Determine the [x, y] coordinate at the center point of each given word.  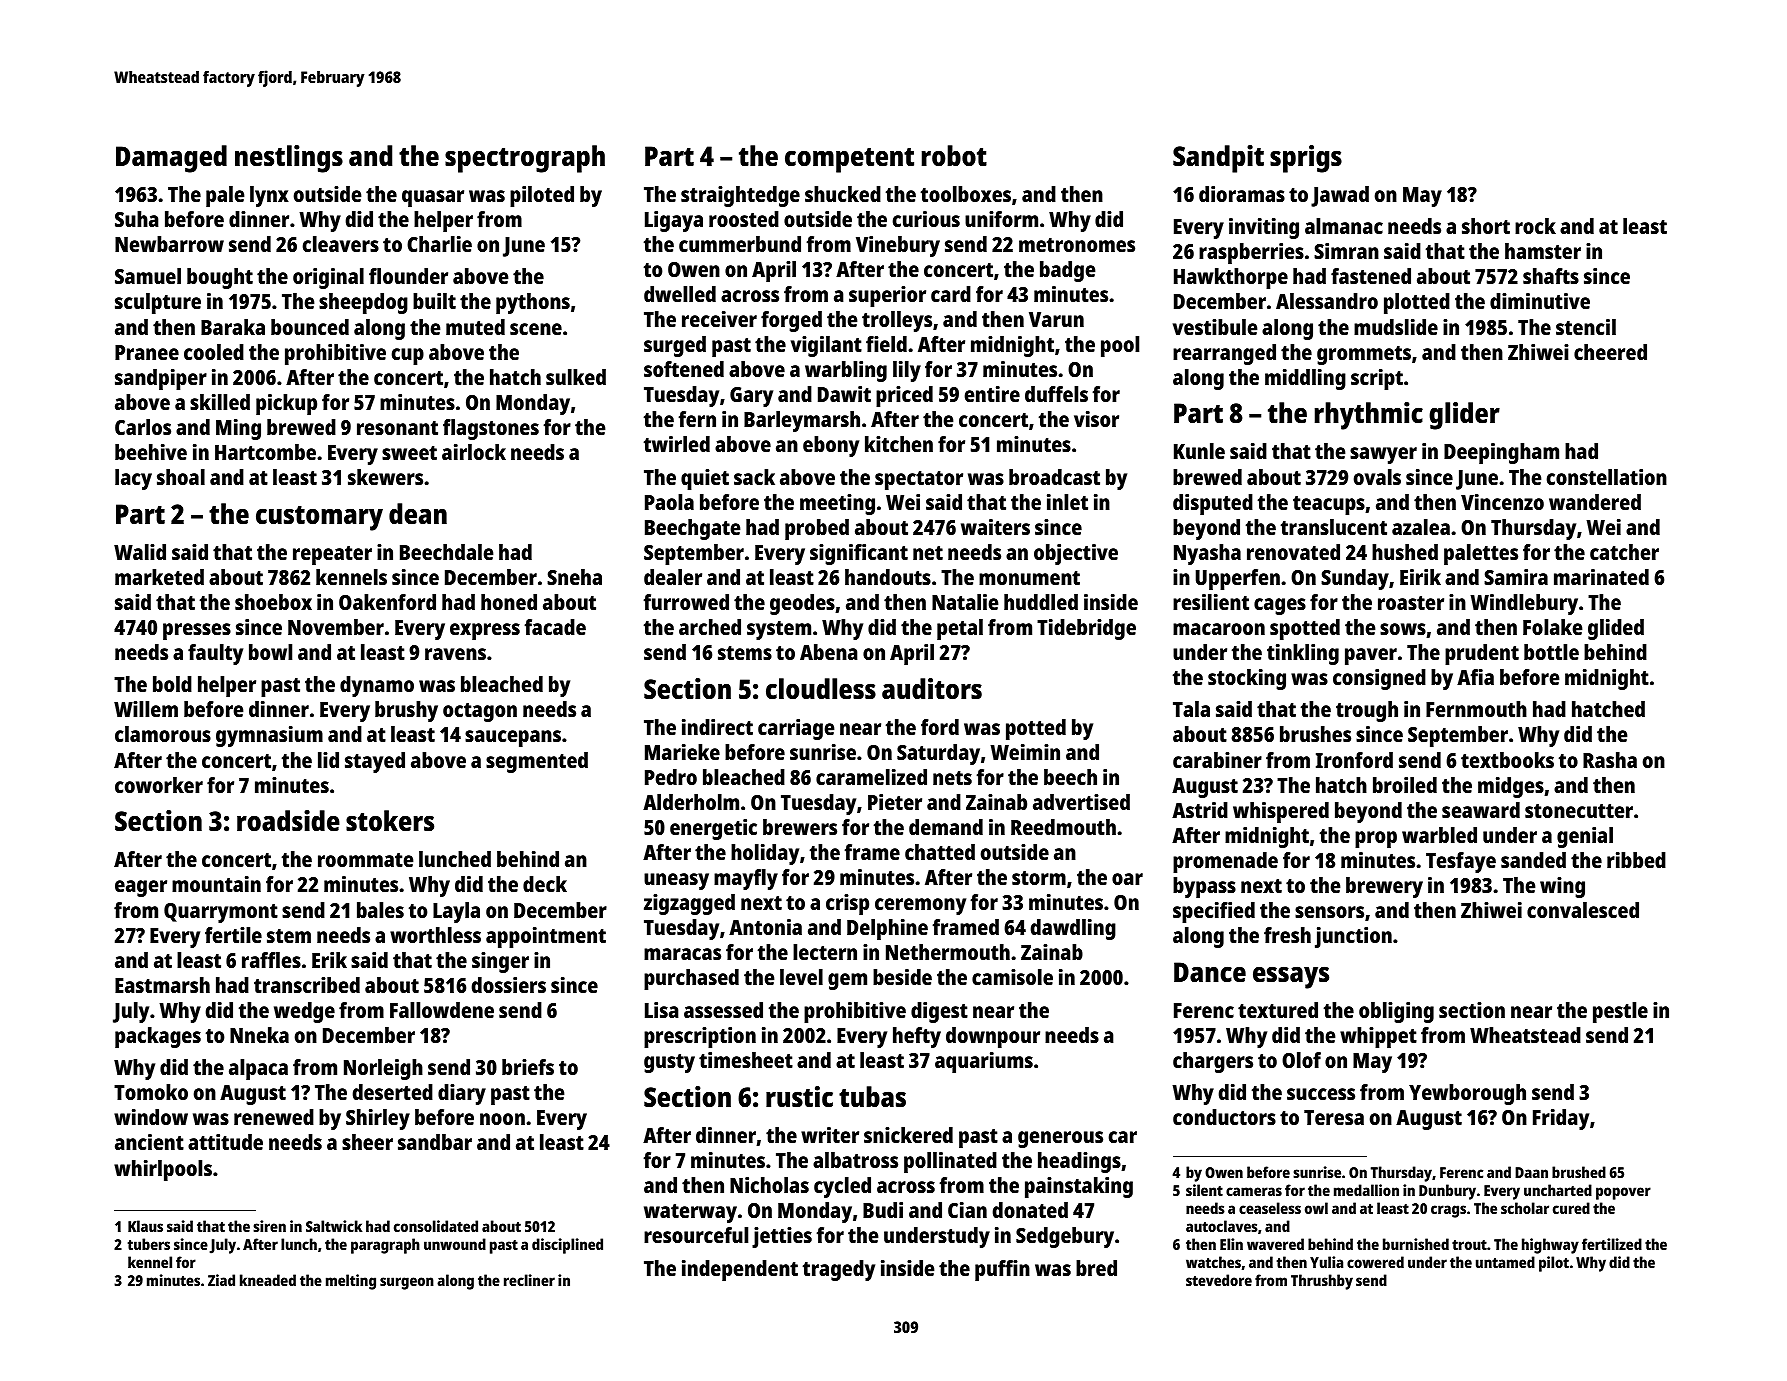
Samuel [148, 276]
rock [1535, 226]
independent [740, 1270]
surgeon [407, 1283]
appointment [546, 937]
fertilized [1612, 1244]
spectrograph [525, 159]
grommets [1364, 355]
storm [1039, 878]
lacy [133, 479]
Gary [751, 397]
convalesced [1583, 910]
